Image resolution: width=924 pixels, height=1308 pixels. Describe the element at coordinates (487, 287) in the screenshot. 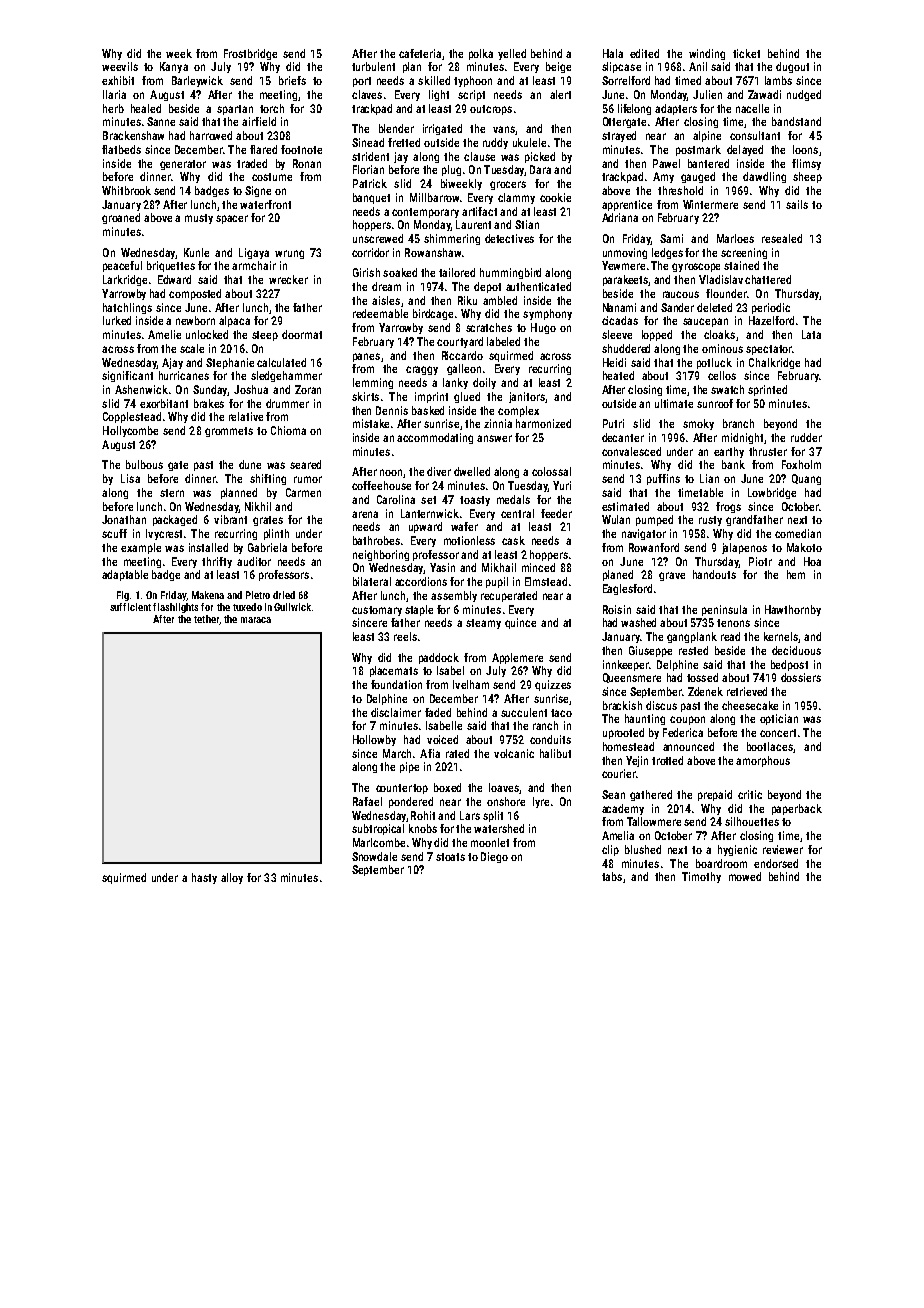

I see `depot` at that location.
